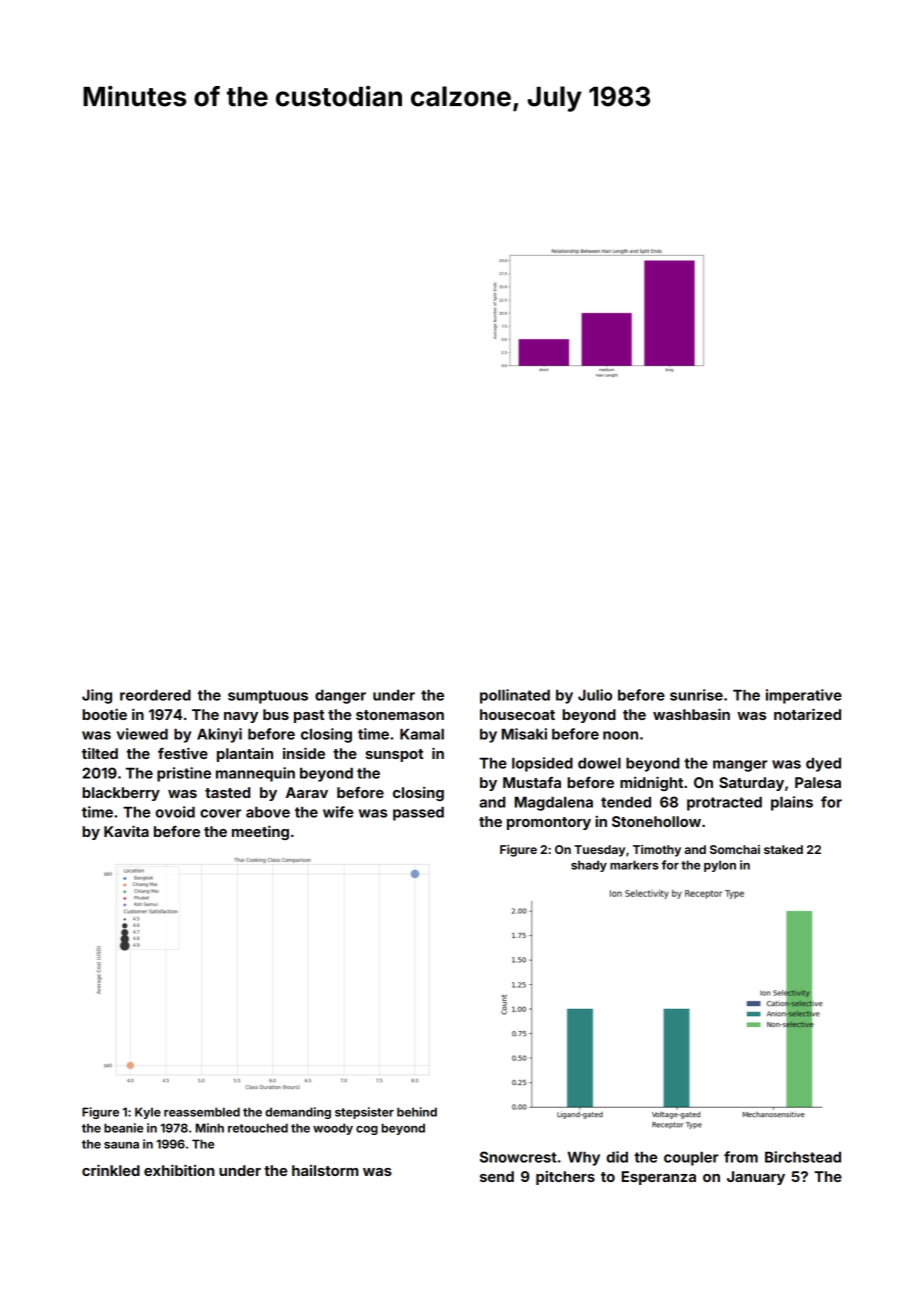 The height and width of the screenshot is (1308, 924). I want to click on stepsister, so click(364, 1113).
